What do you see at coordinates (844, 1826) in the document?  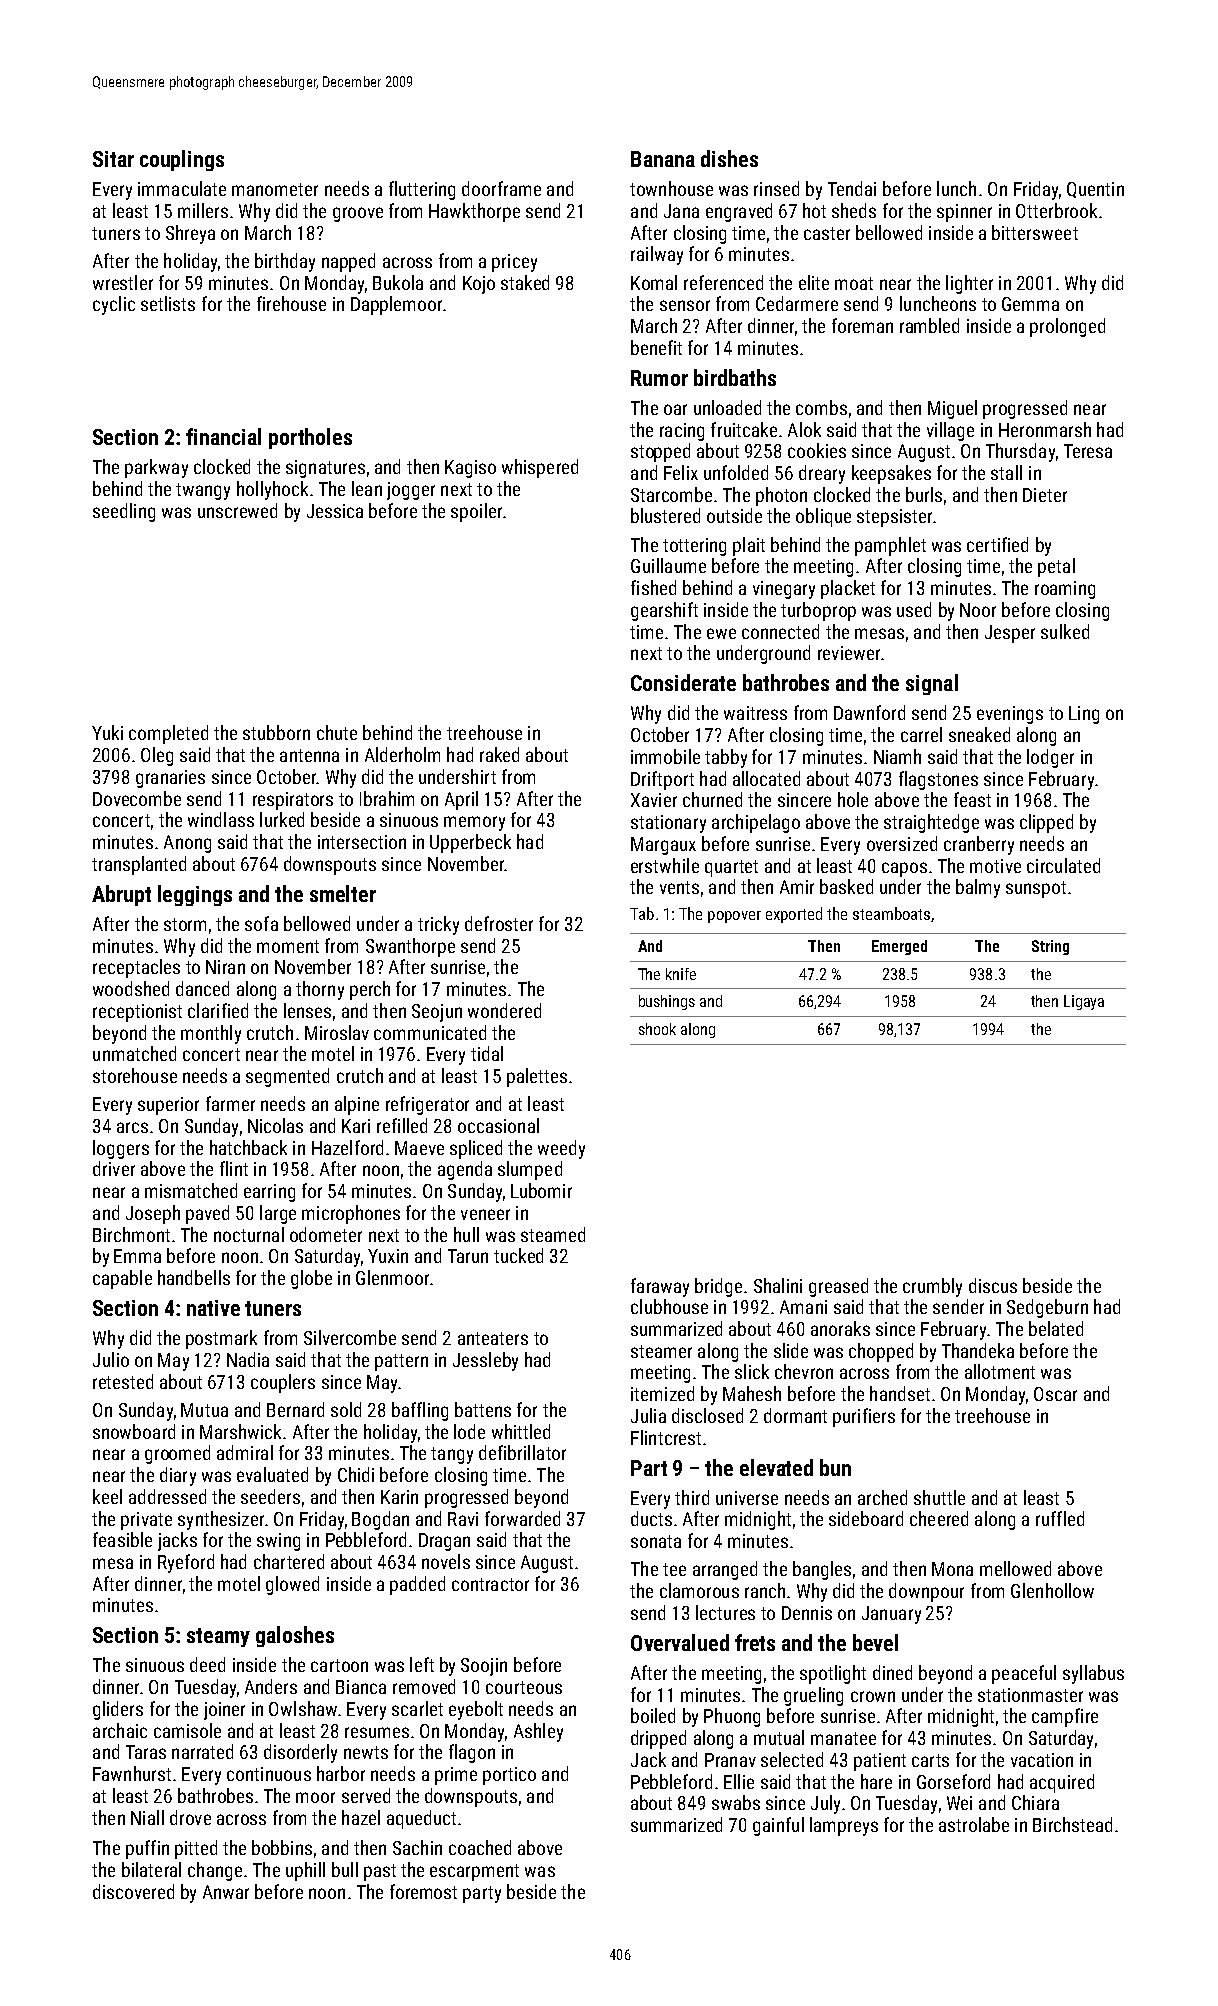 I see `lampreys` at bounding box center [844, 1826].
